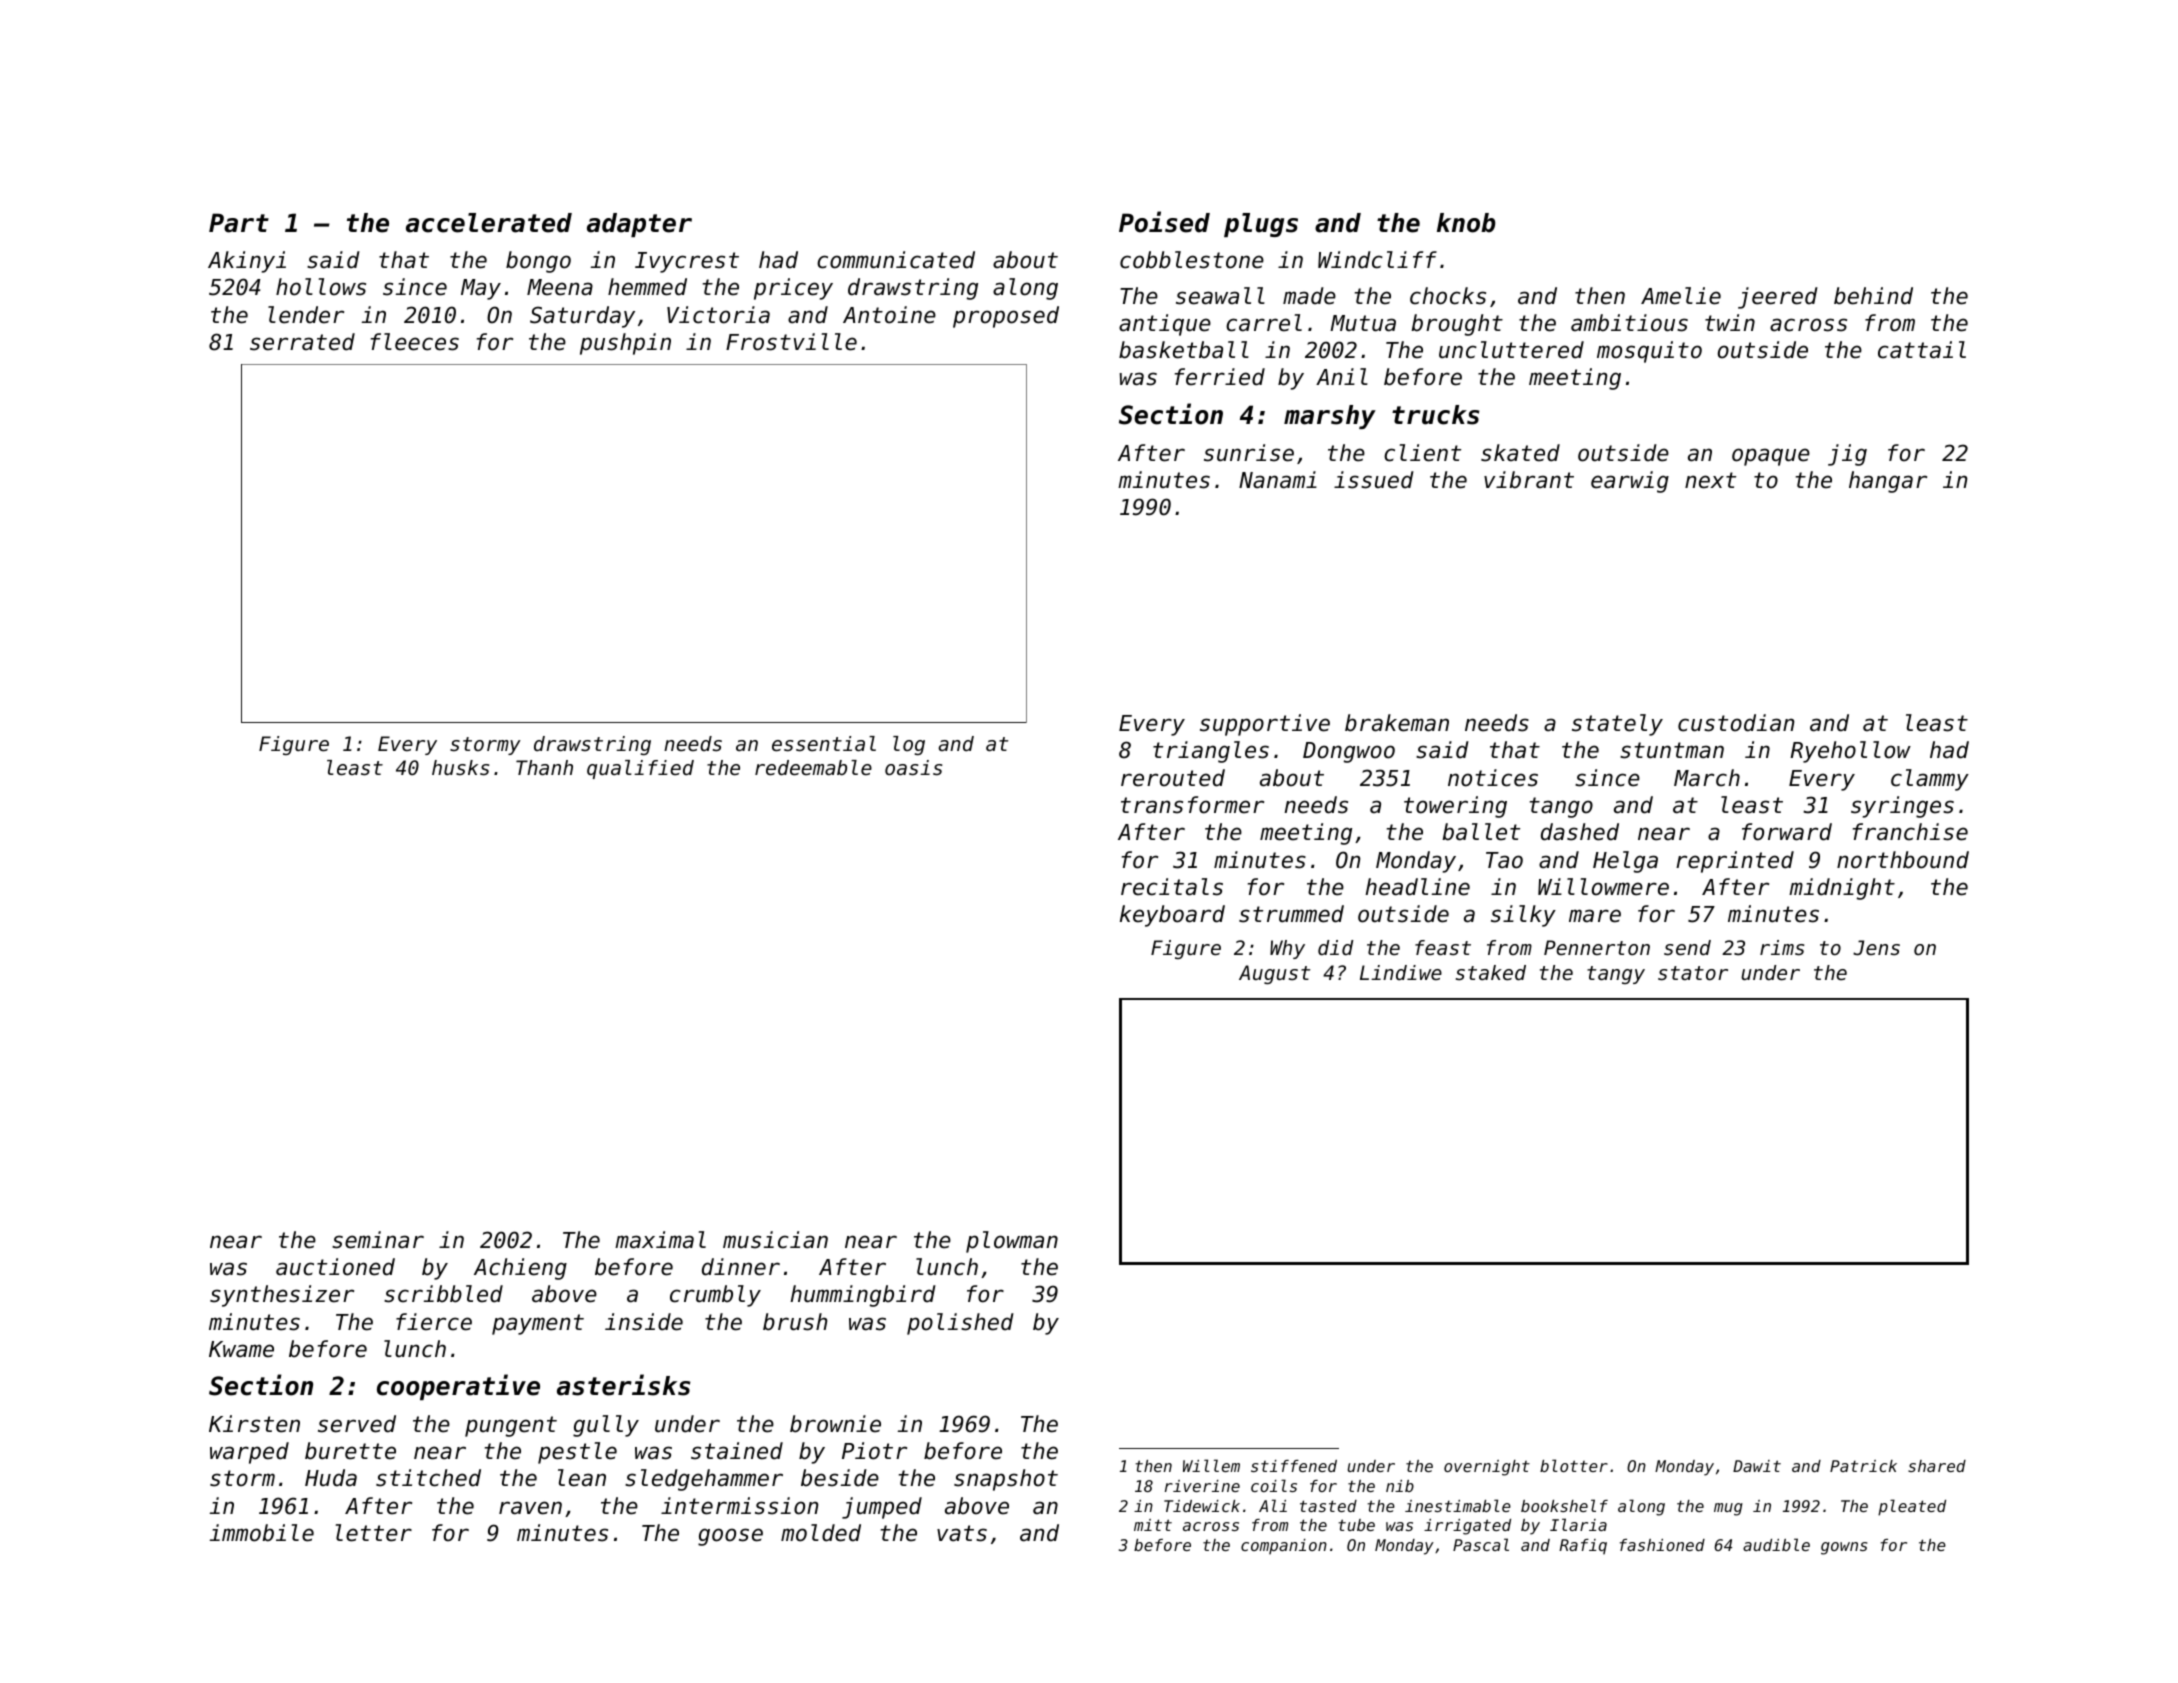 The image size is (2178, 1683). Describe the element at coordinates (1922, 350) in the screenshot. I see `cattail` at that location.
